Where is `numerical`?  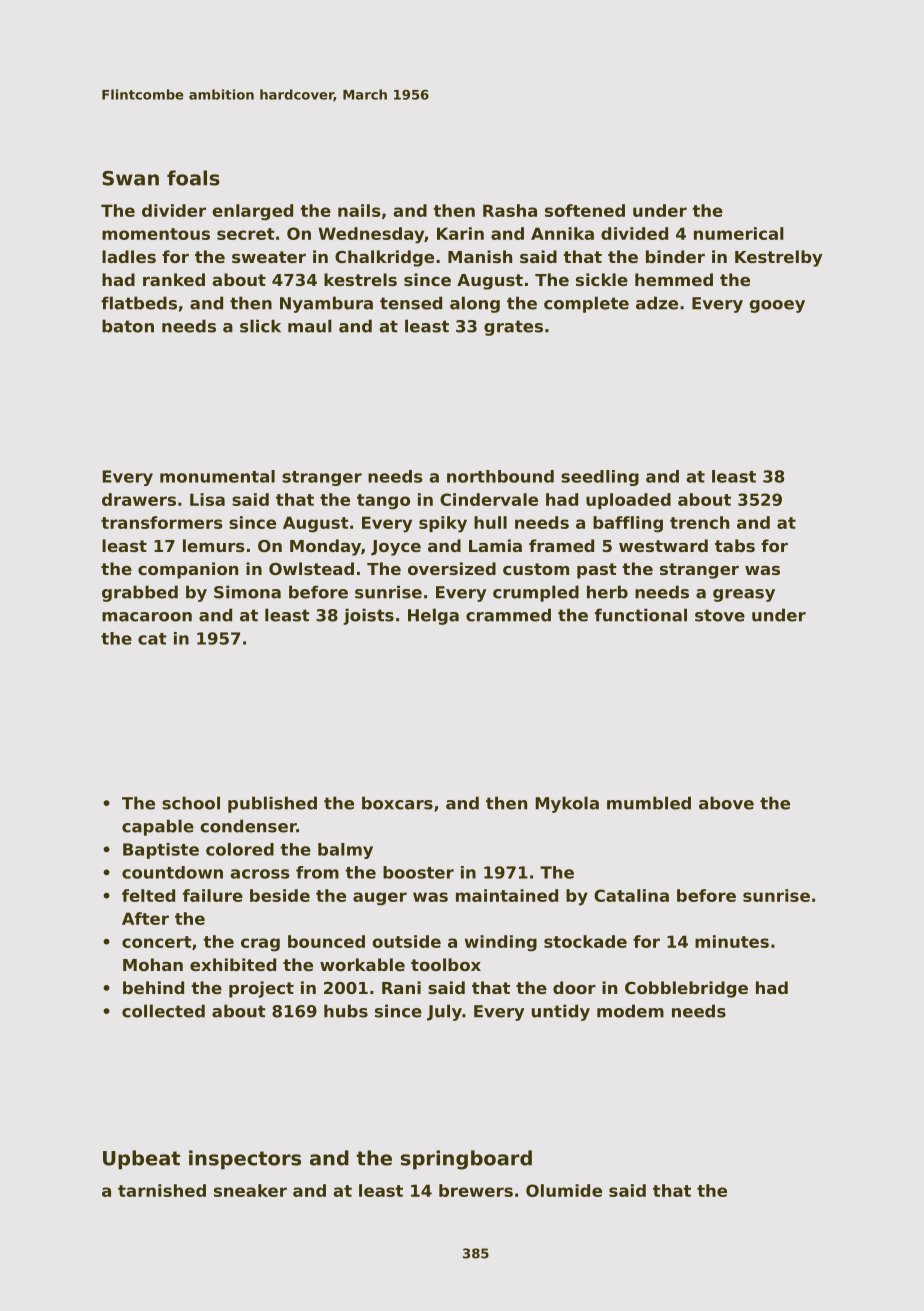 numerical is located at coordinates (739, 233).
